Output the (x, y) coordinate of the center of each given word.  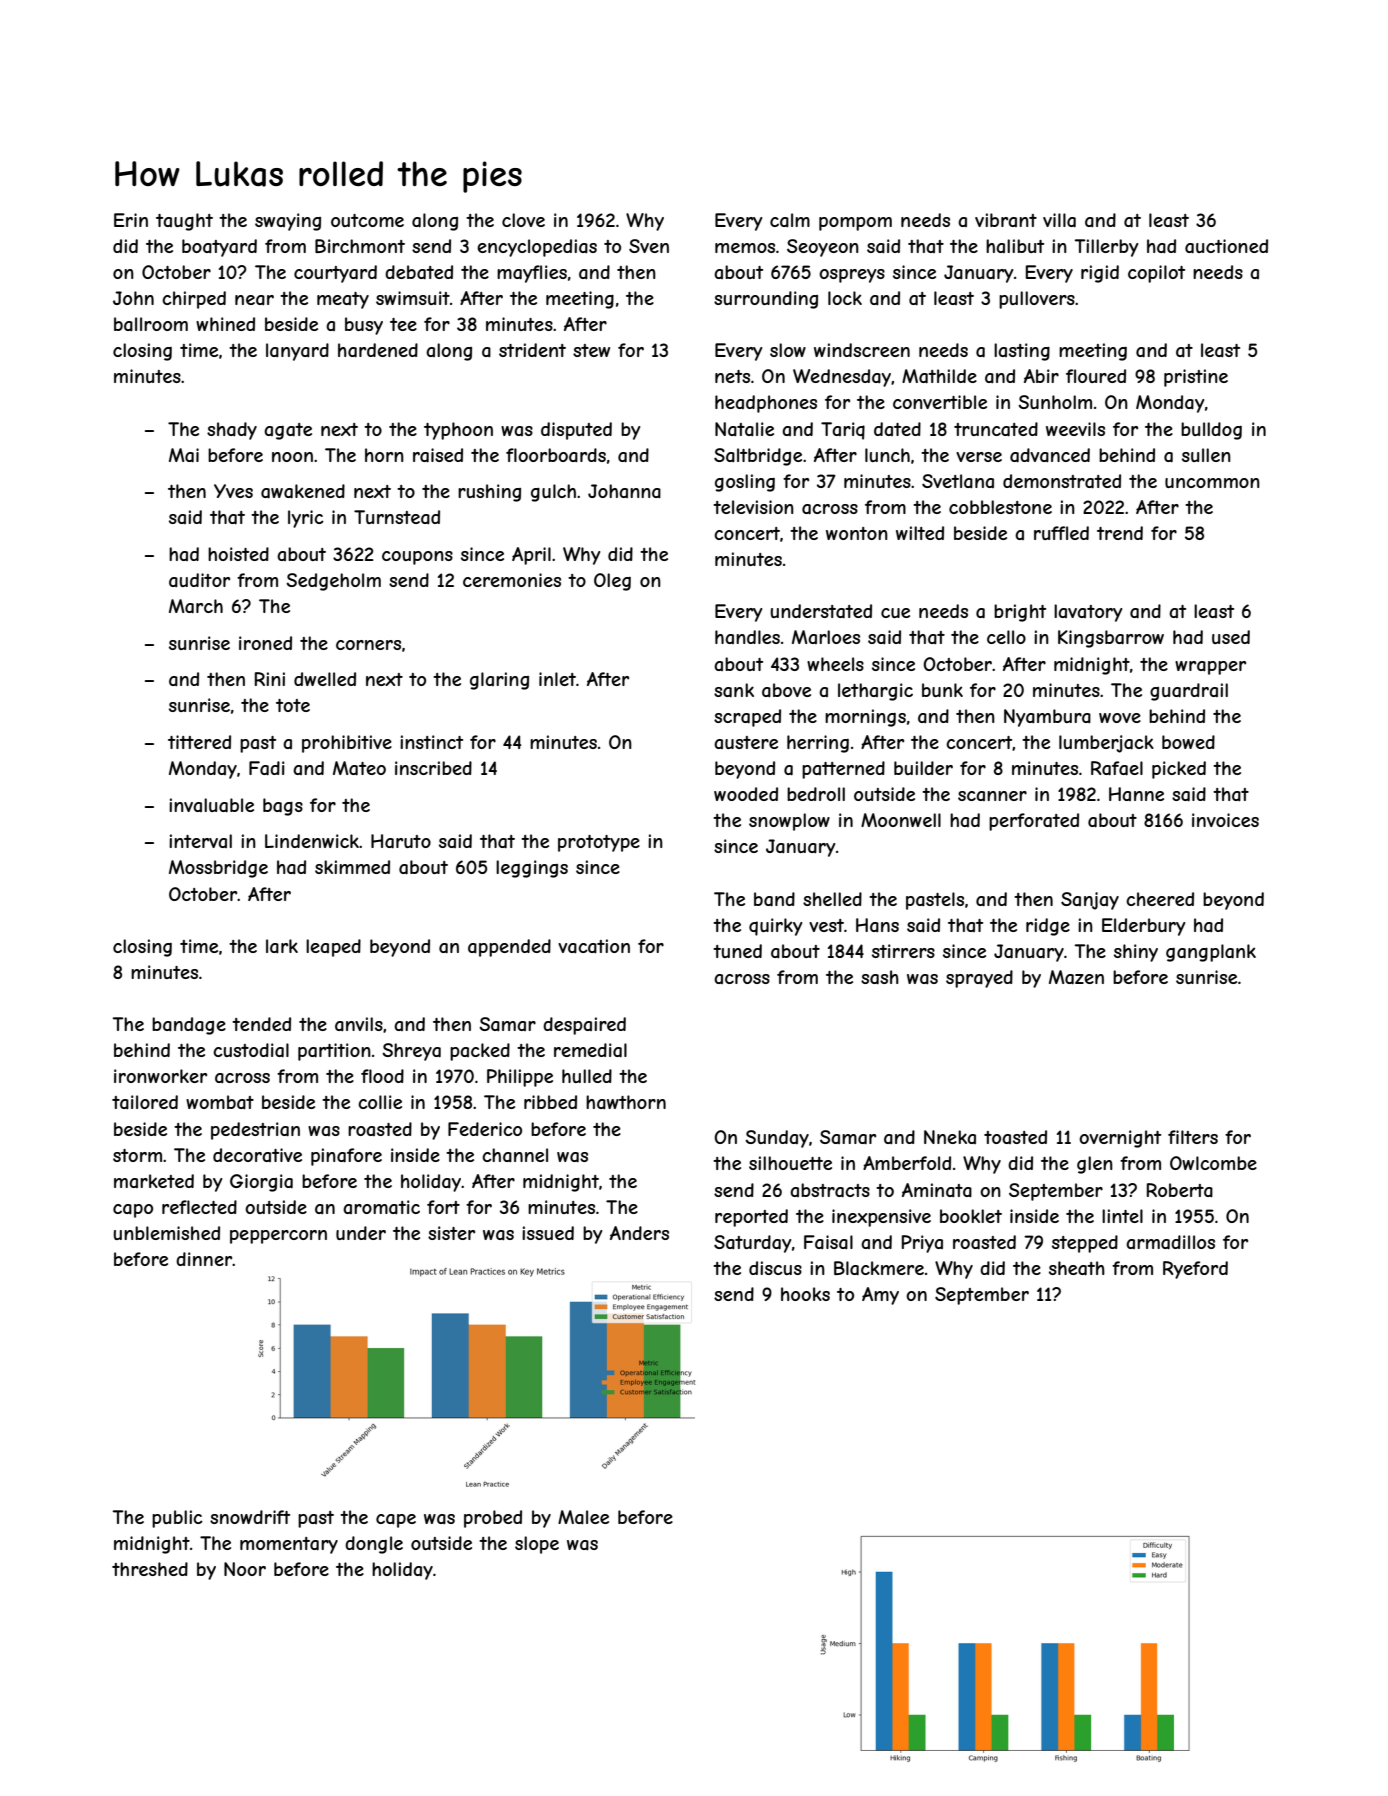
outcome (367, 220)
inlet (557, 679)
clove (523, 220)
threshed (150, 1569)
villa (1059, 220)
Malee (583, 1517)
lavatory (1088, 613)
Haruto (401, 841)
